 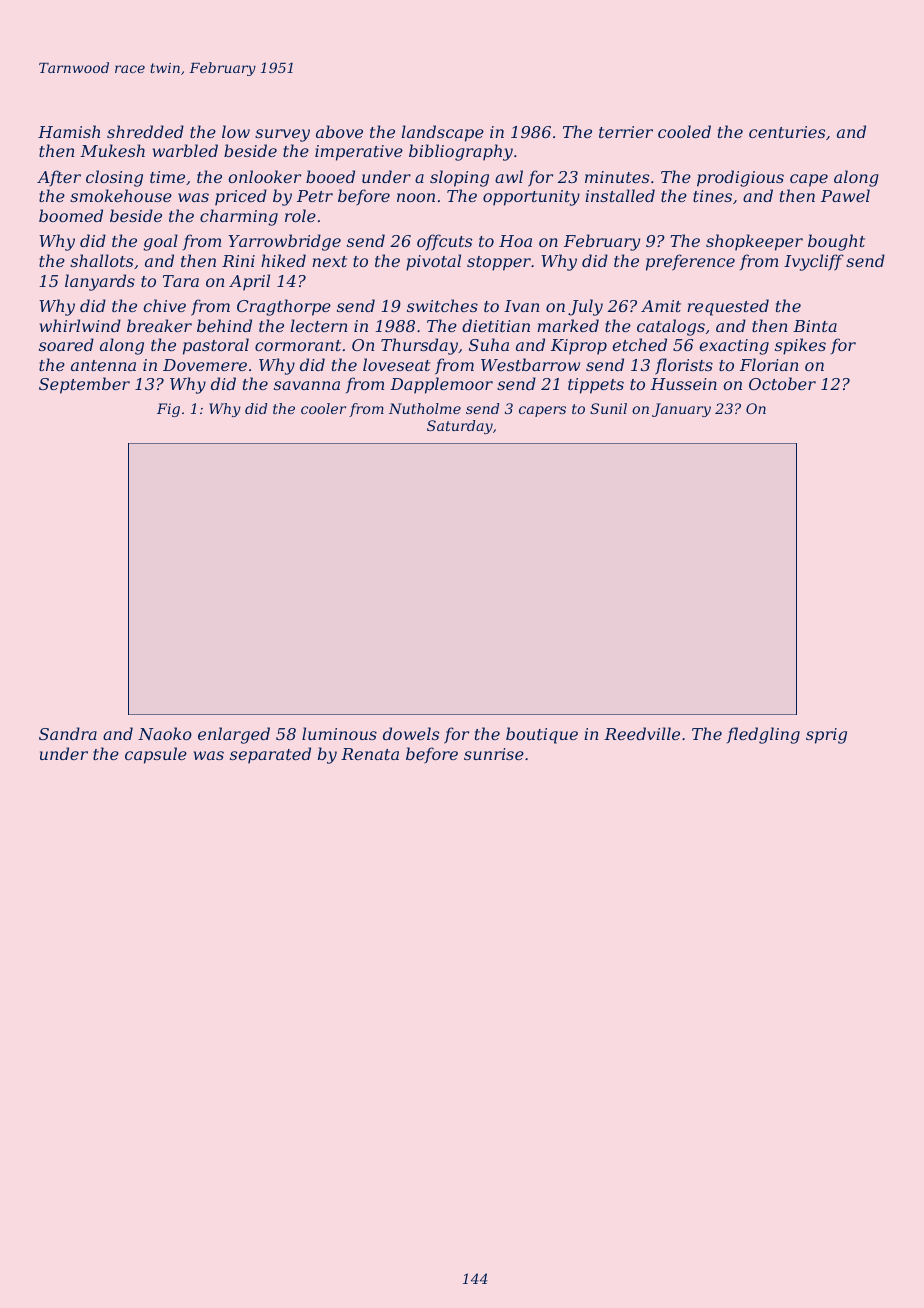 What do you see at coordinates (323, 408) in the page?
I see `cooler` at bounding box center [323, 408].
